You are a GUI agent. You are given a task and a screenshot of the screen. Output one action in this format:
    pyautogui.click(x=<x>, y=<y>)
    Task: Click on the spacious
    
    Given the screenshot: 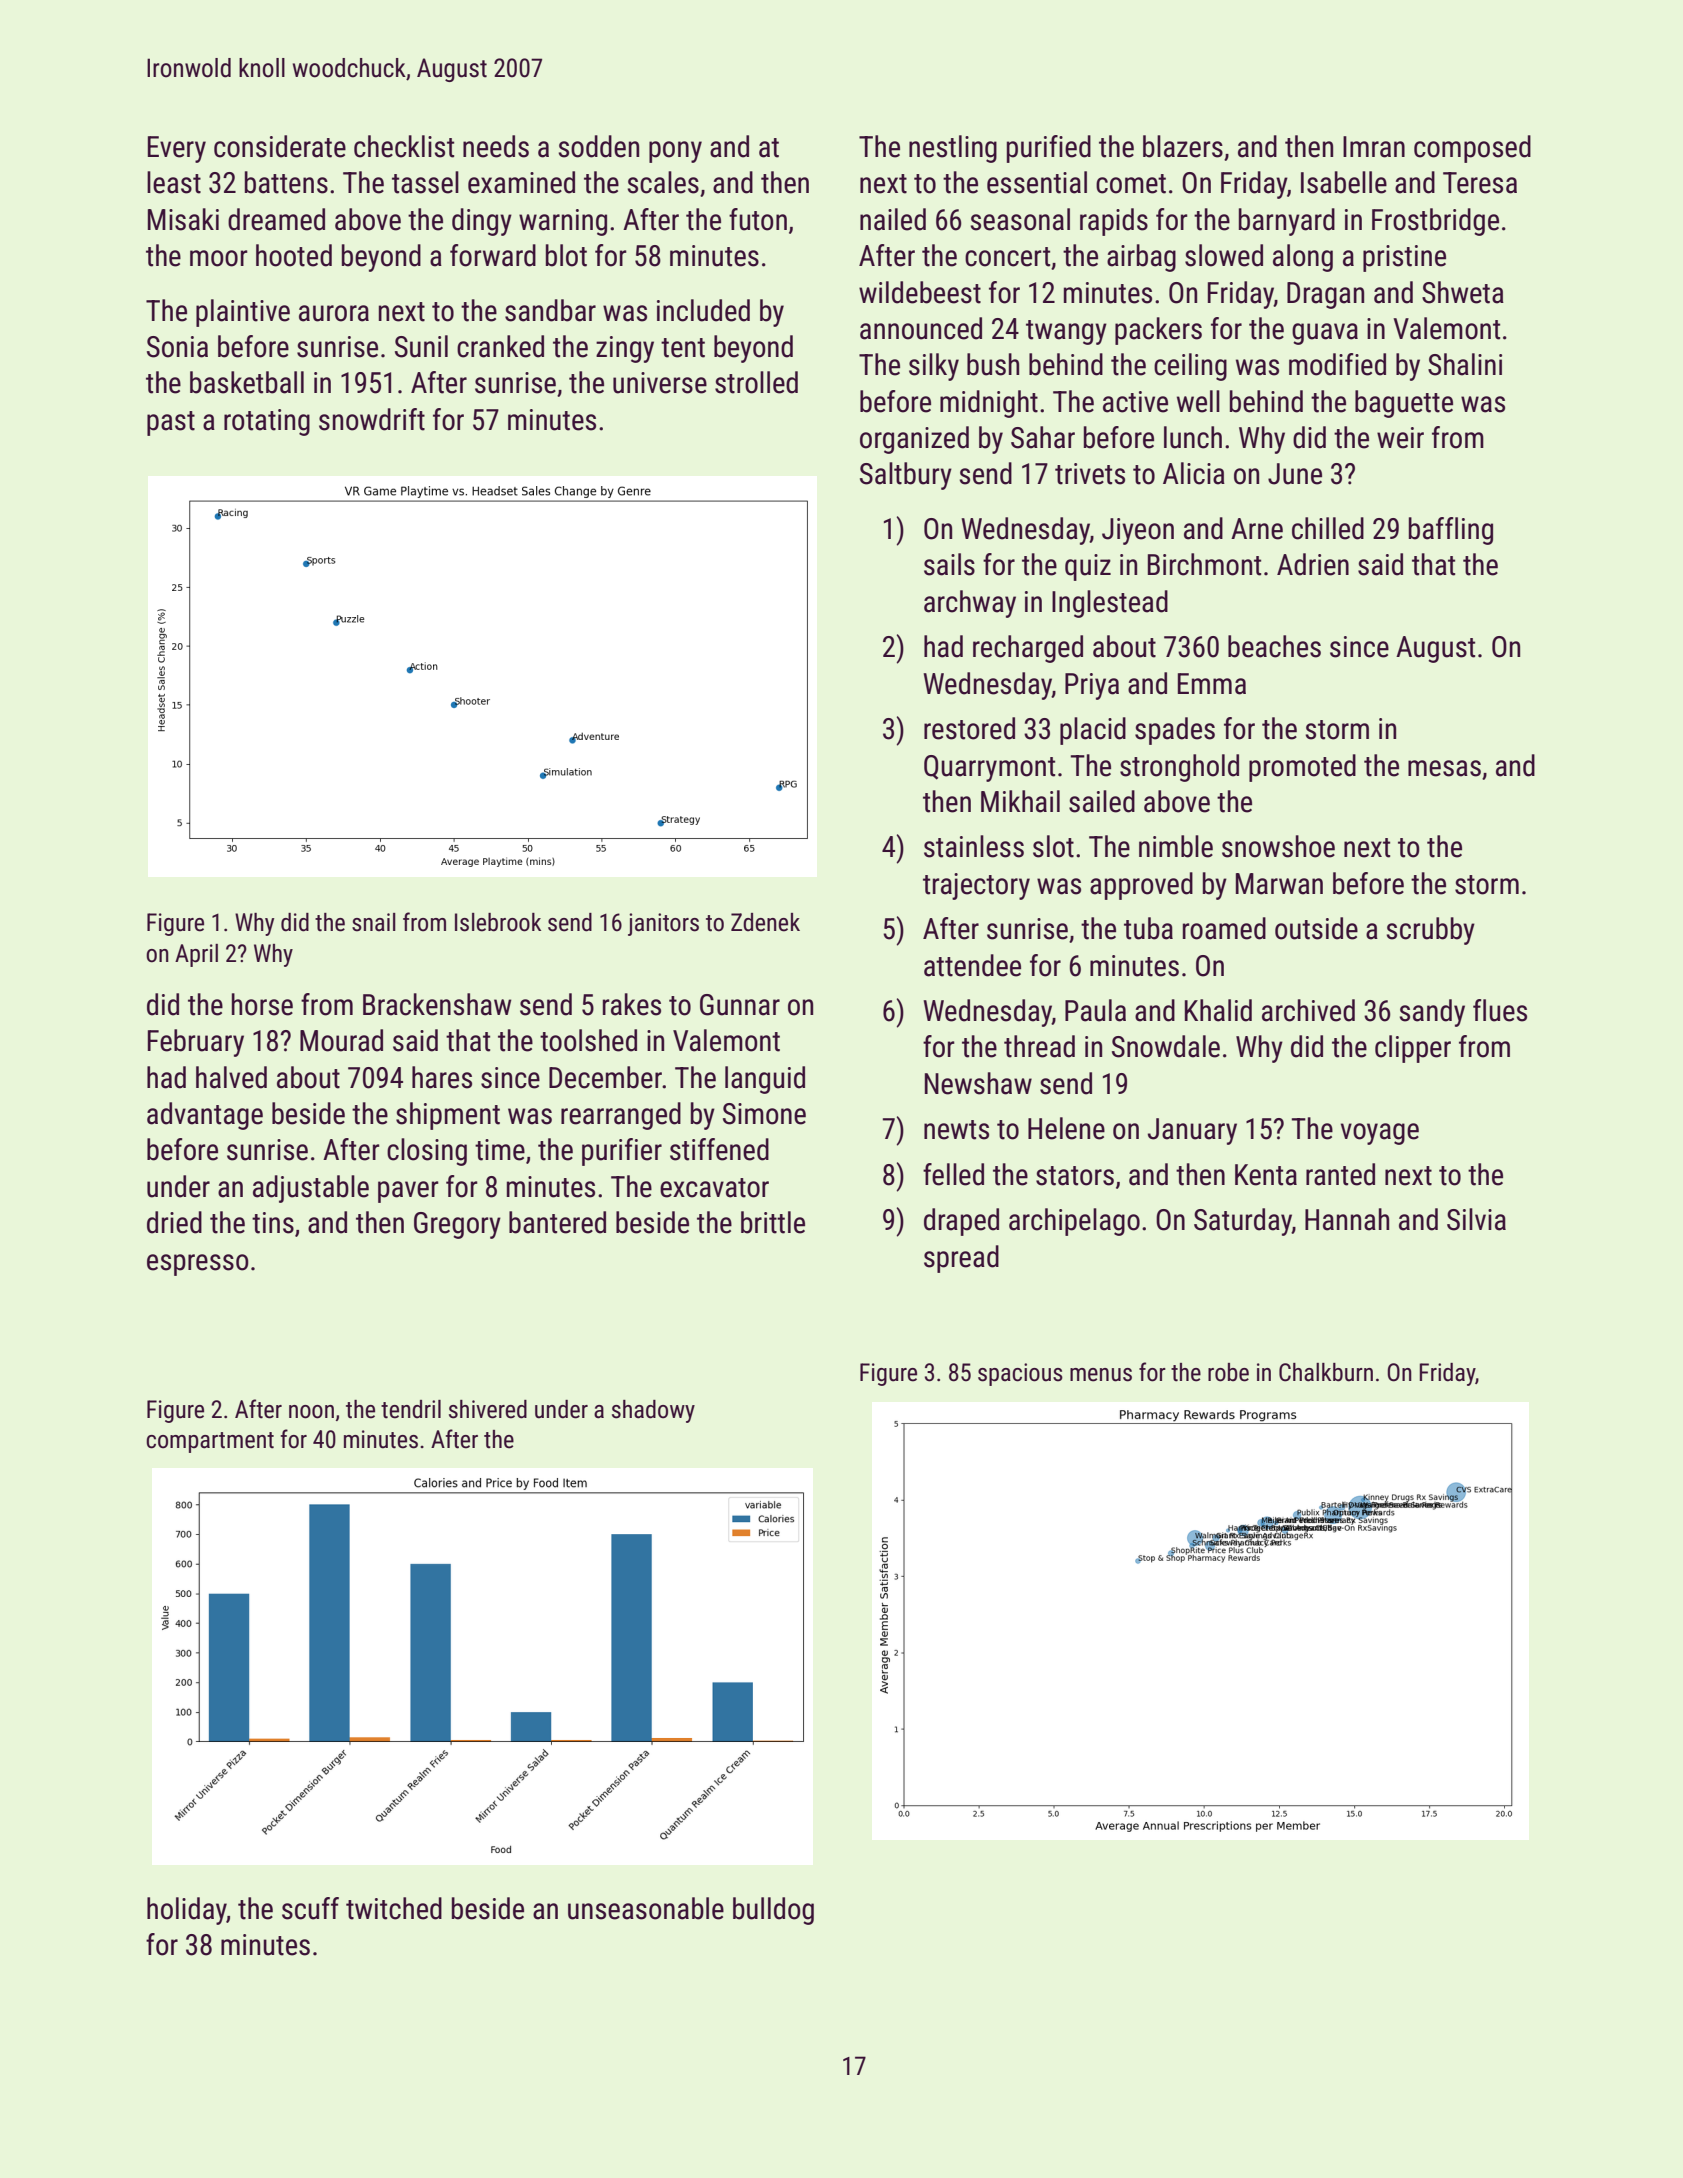 What is the action you would take?
    pyautogui.click(x=1020, y=1374)
